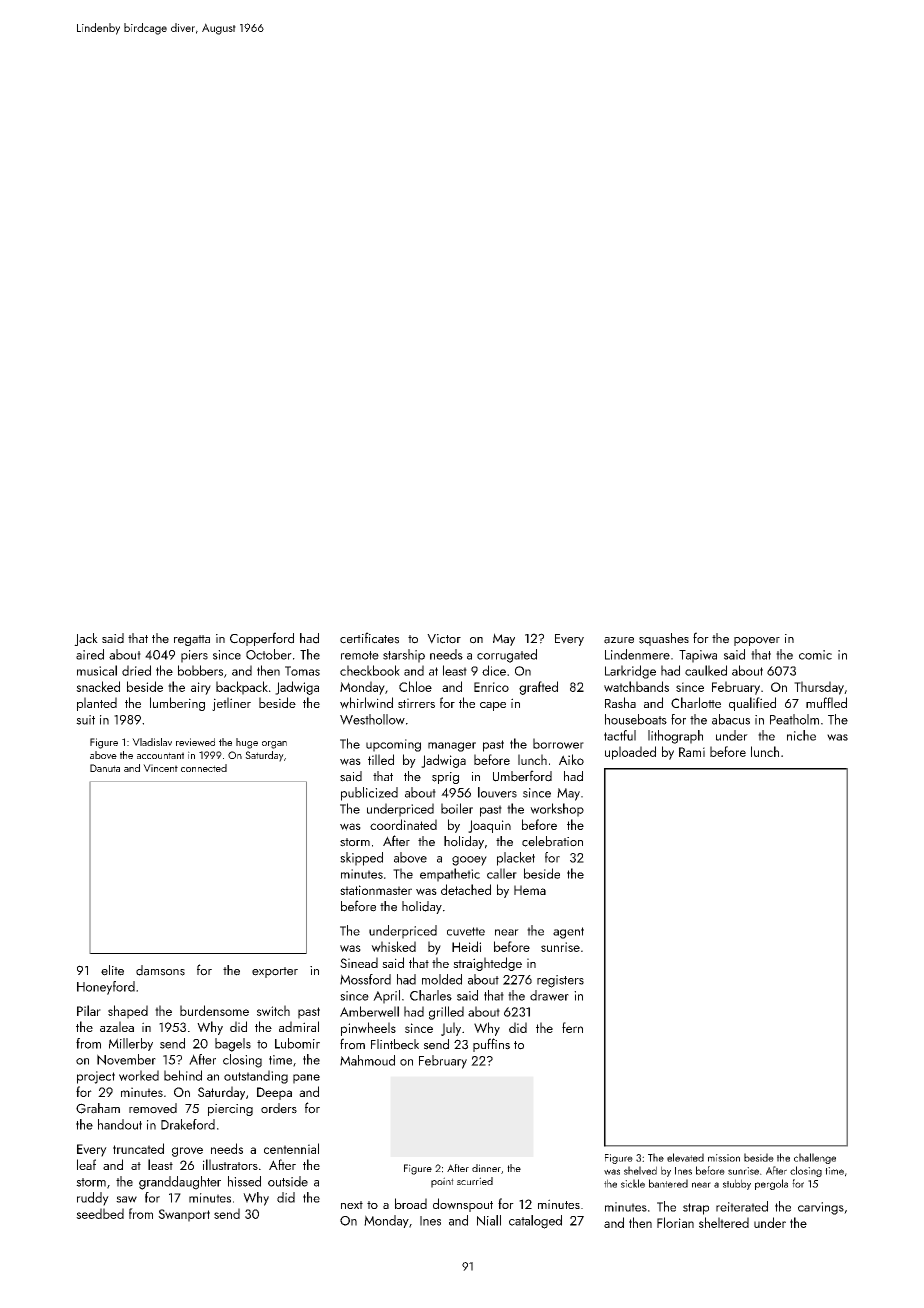  Describe the element at coordinates (568, 933) in the page. I see `agent` at that location.
